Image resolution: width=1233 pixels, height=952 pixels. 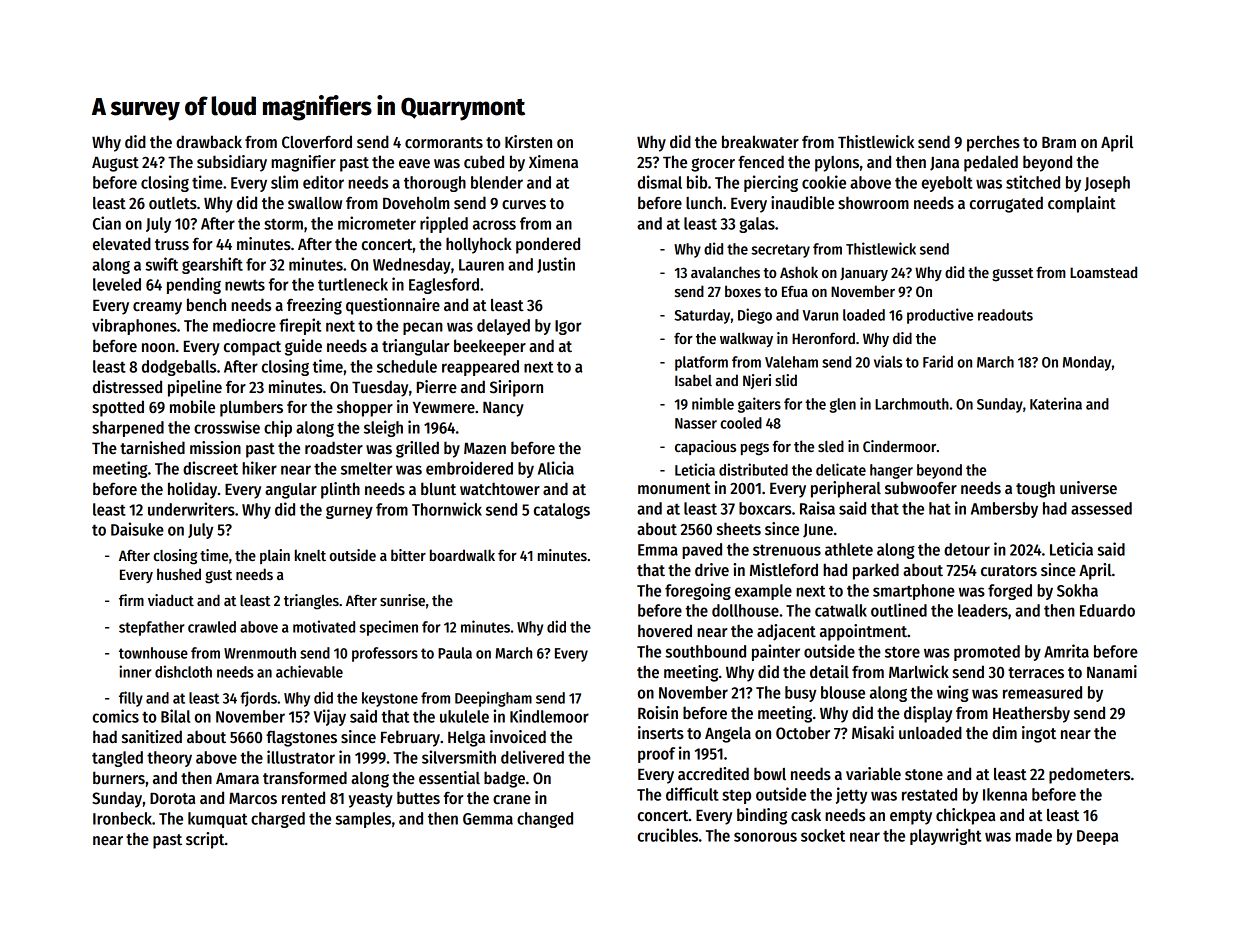 I want to click on elevated, so click(x=122, y=244).
